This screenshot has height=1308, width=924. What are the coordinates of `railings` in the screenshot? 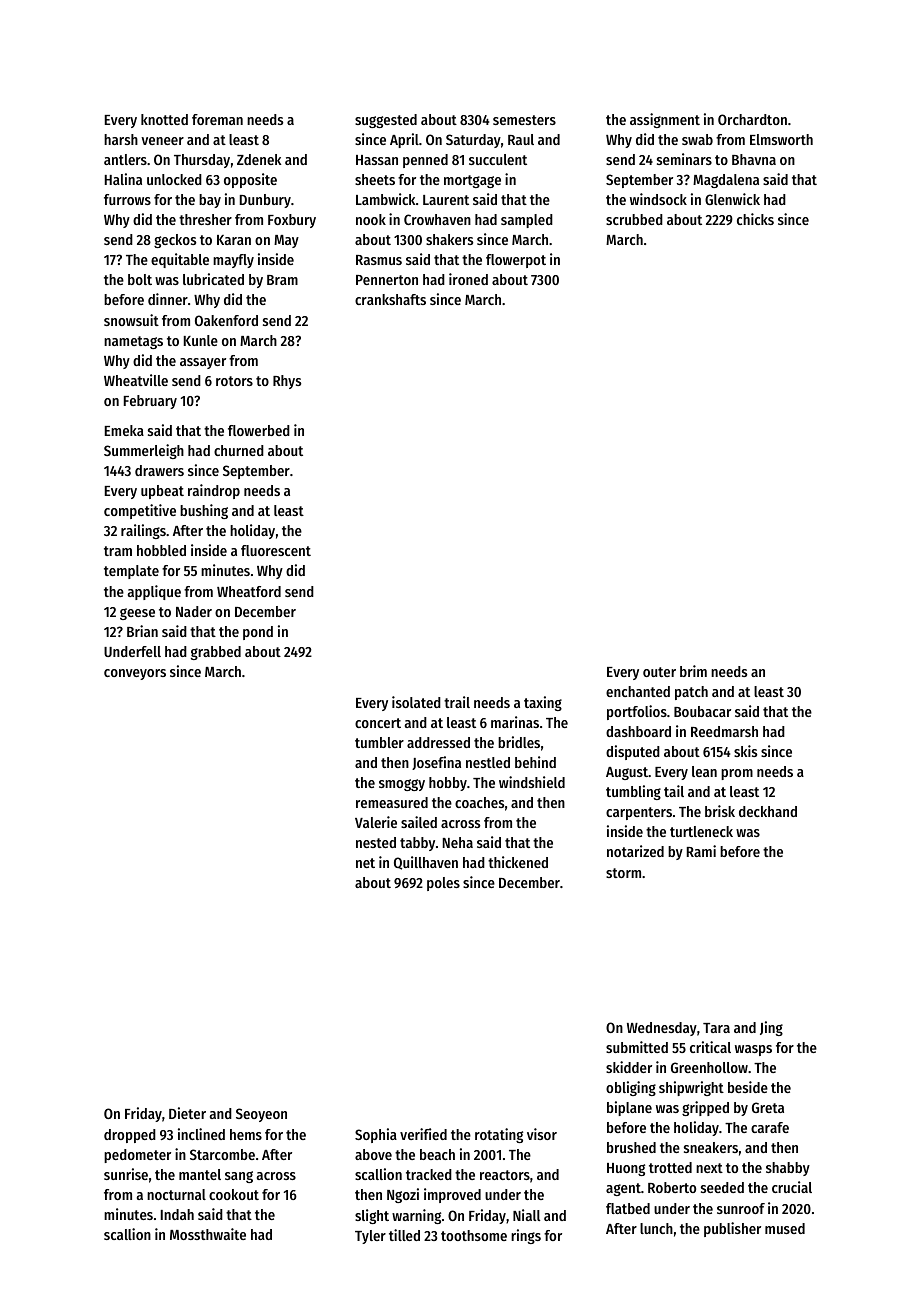 It's located at (143, 531).
